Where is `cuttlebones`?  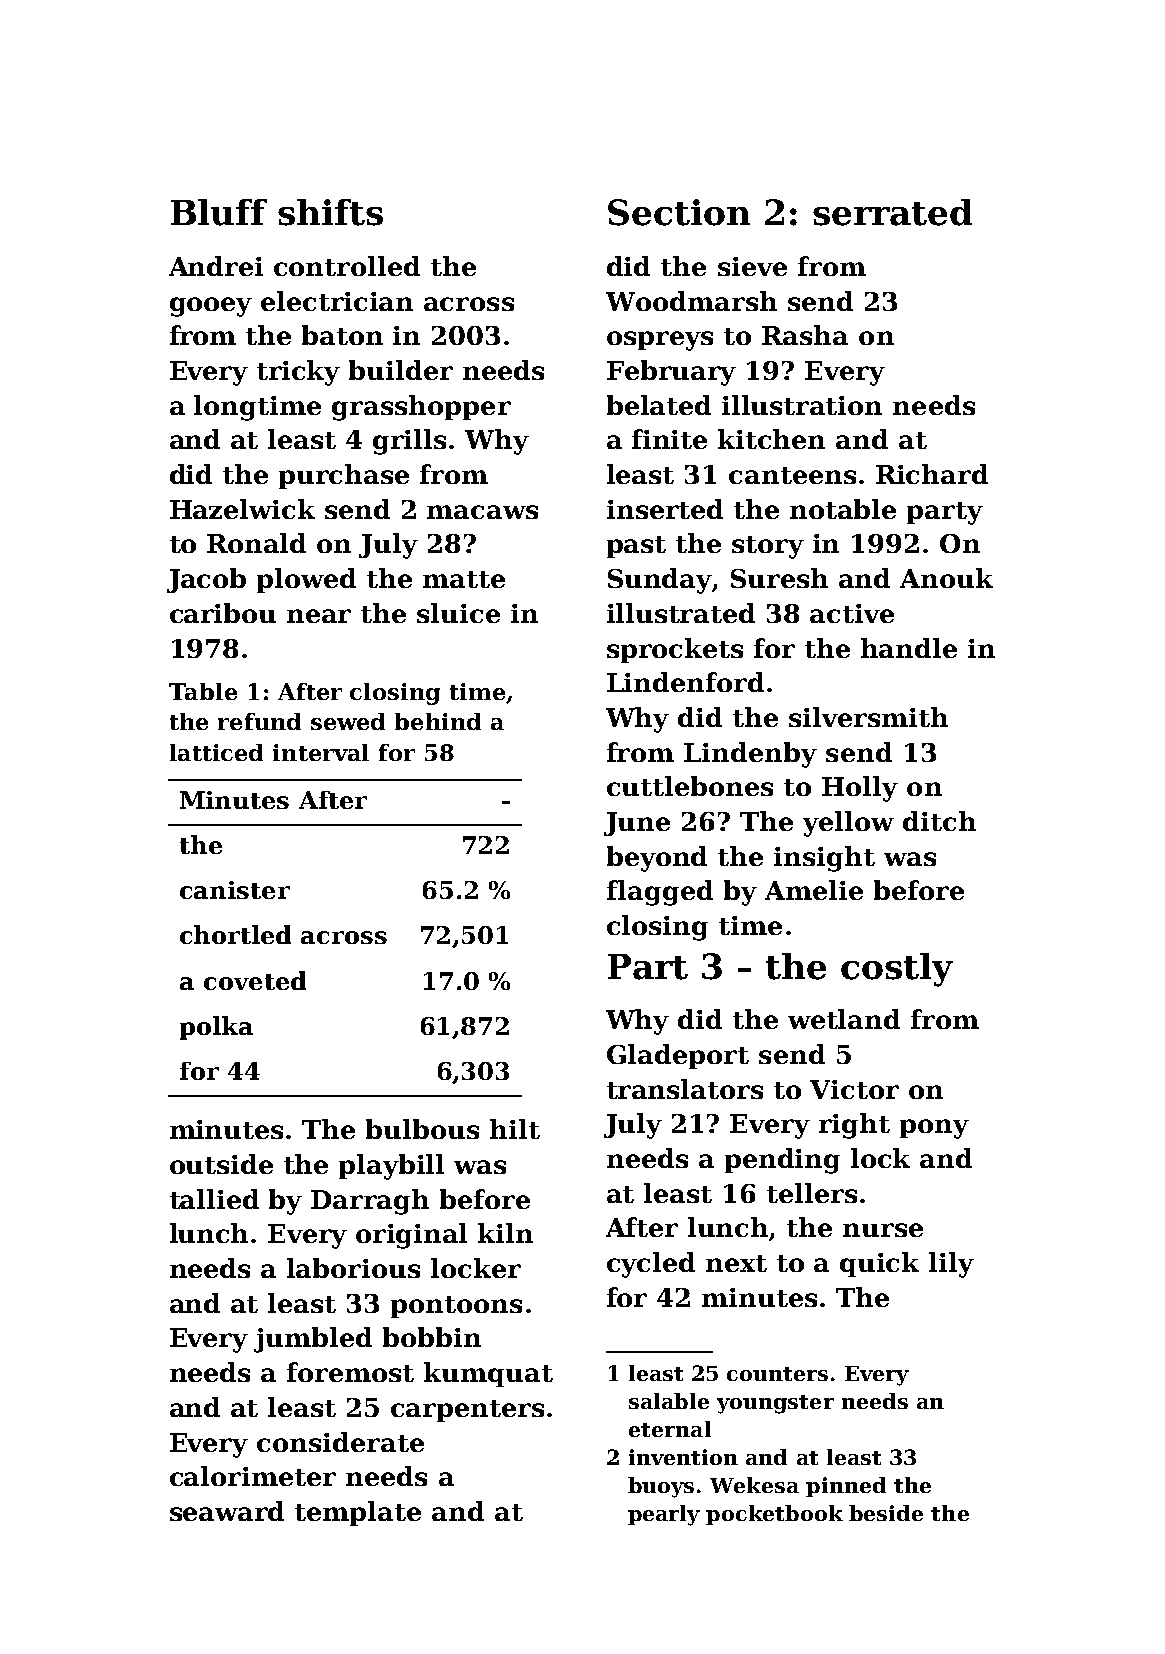 cuttlebones is located at coordinates (690, 786).
